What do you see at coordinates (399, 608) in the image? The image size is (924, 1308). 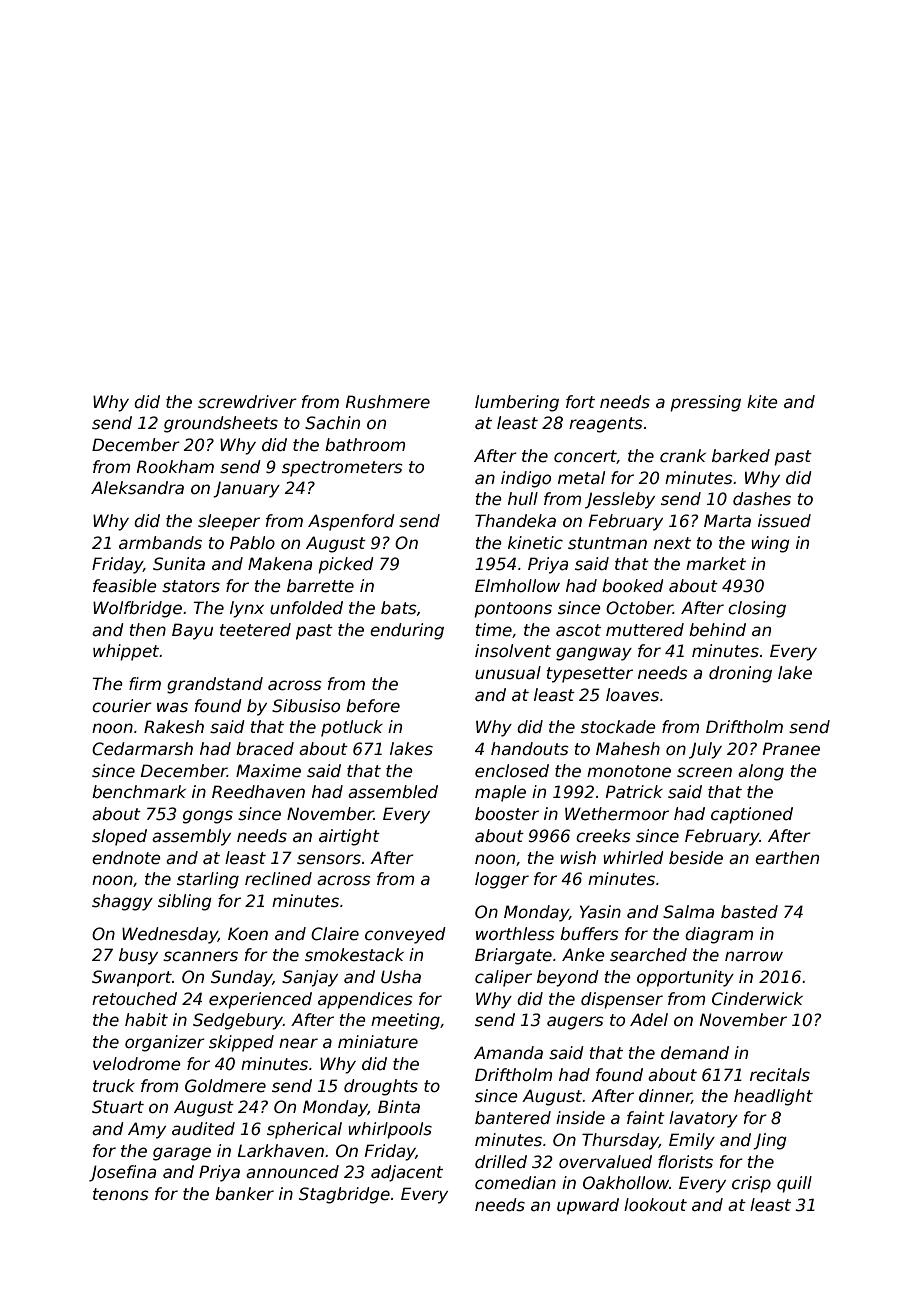 I see `bats` at bounding box center [399, 608].
